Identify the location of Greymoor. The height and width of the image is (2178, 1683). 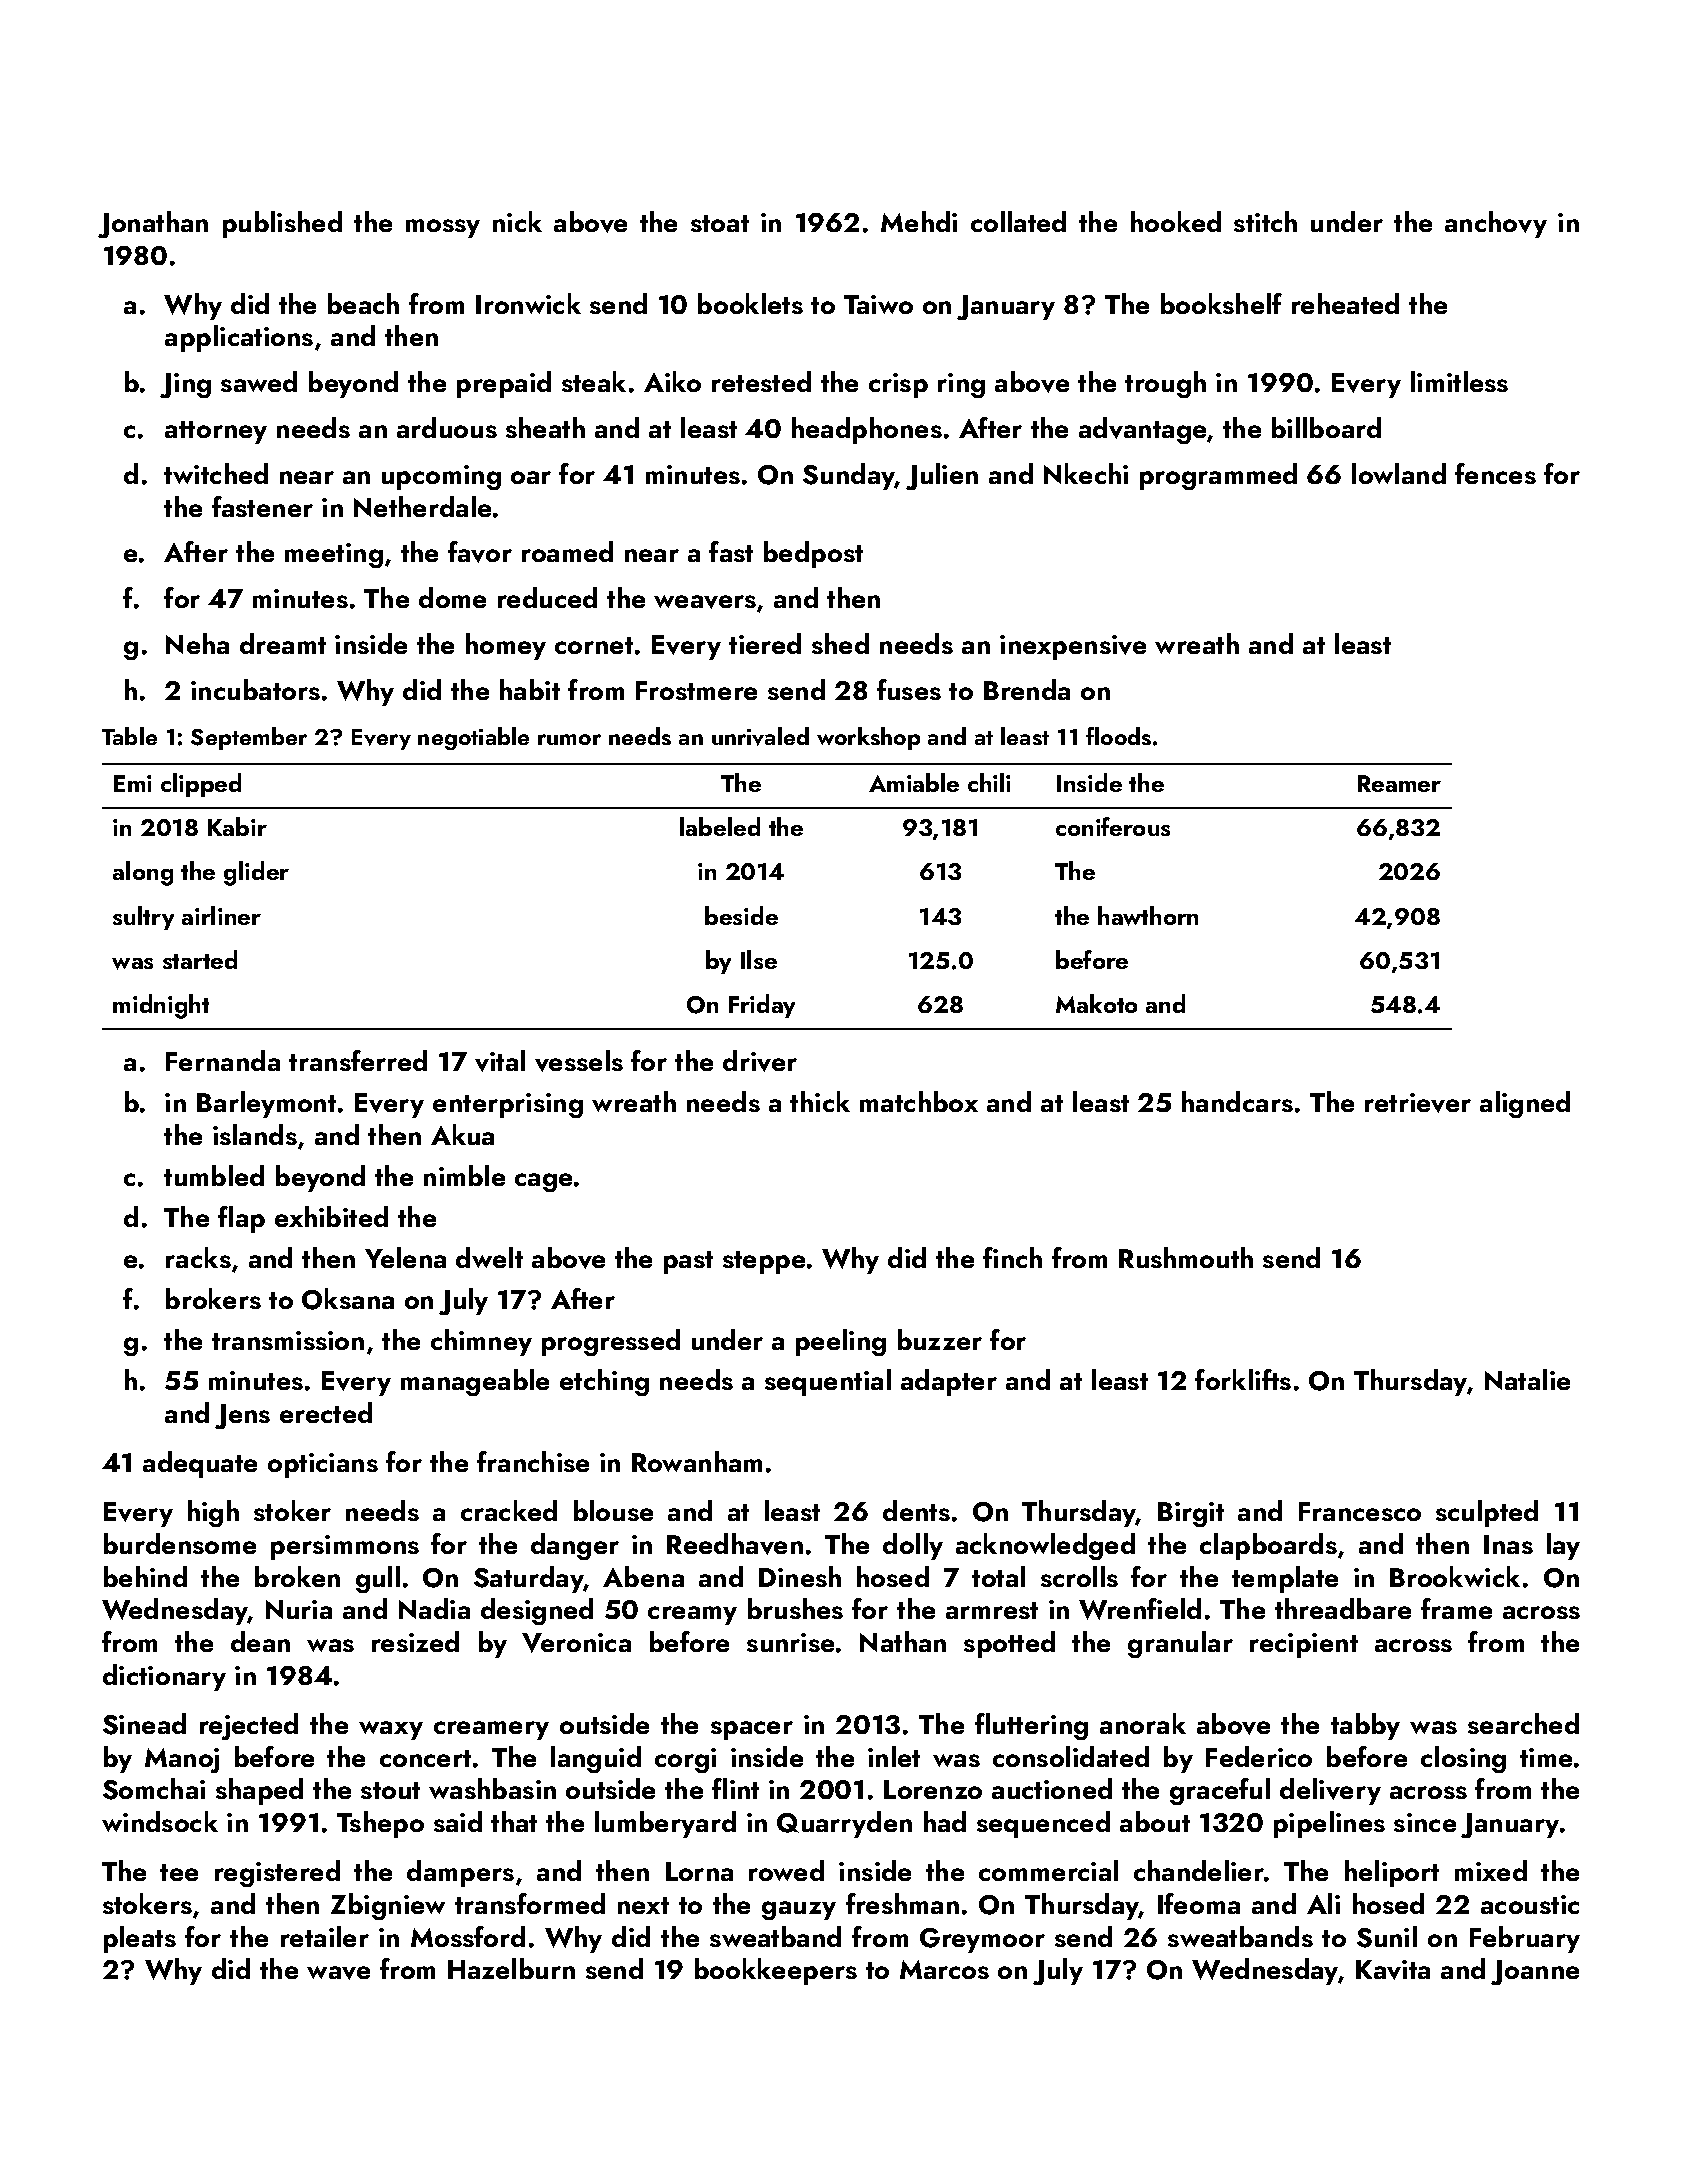
(982, 1940).
